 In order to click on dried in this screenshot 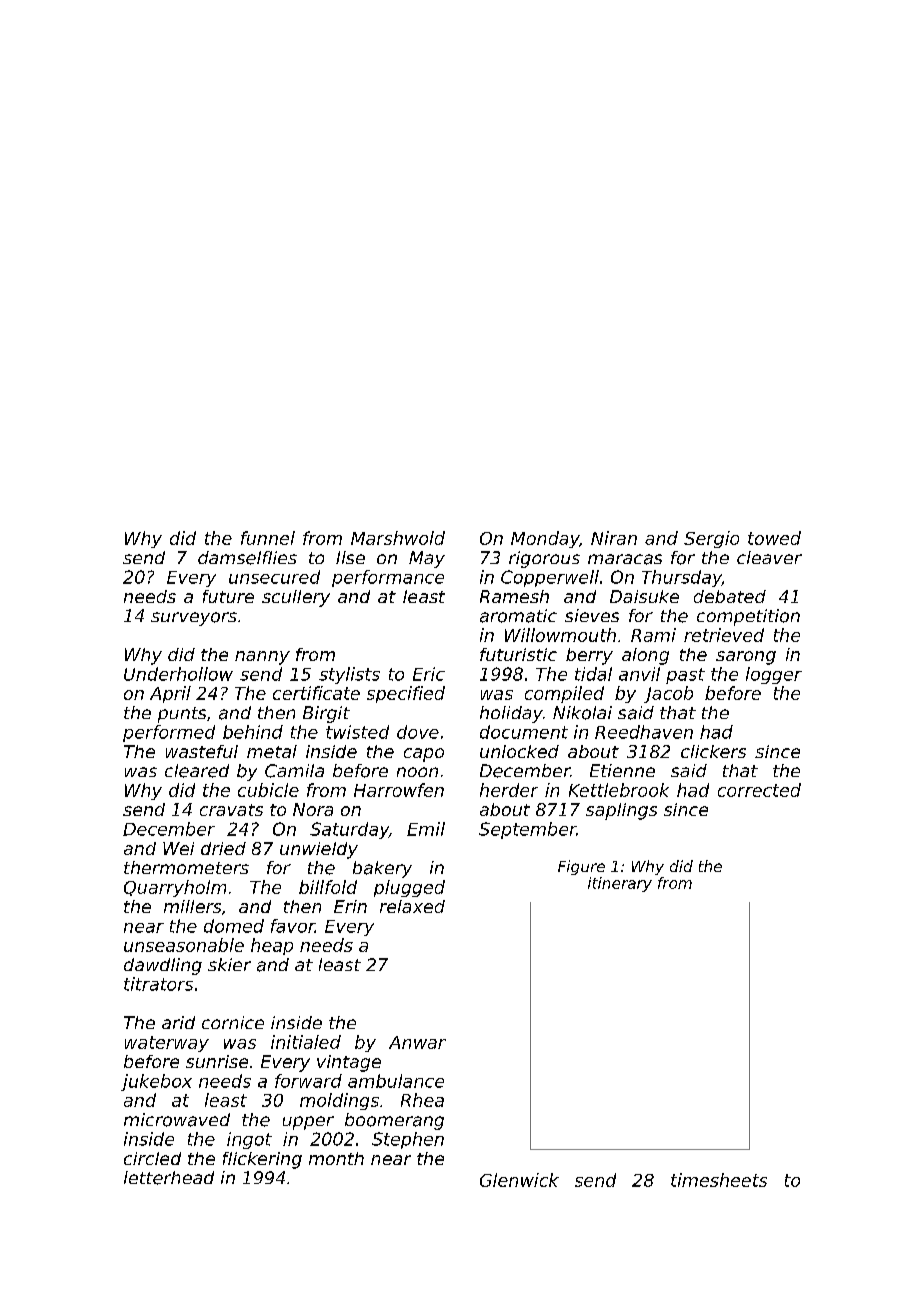, I will do `click(223, 848)`.
